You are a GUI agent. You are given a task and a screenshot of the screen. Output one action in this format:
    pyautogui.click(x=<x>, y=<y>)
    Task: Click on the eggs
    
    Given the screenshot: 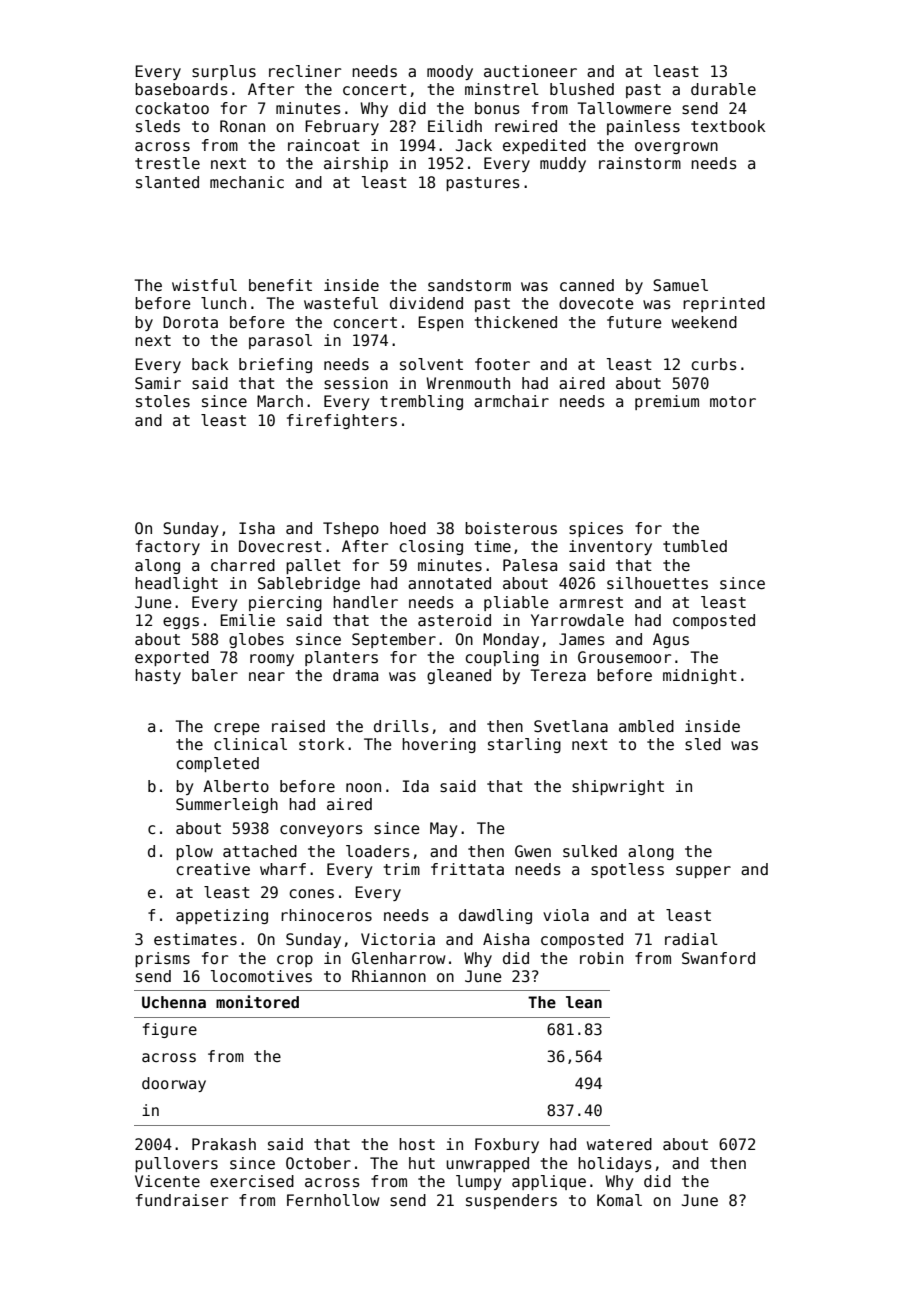 What is the action you would take?
    pyautogui.click(x=181, y=623)
